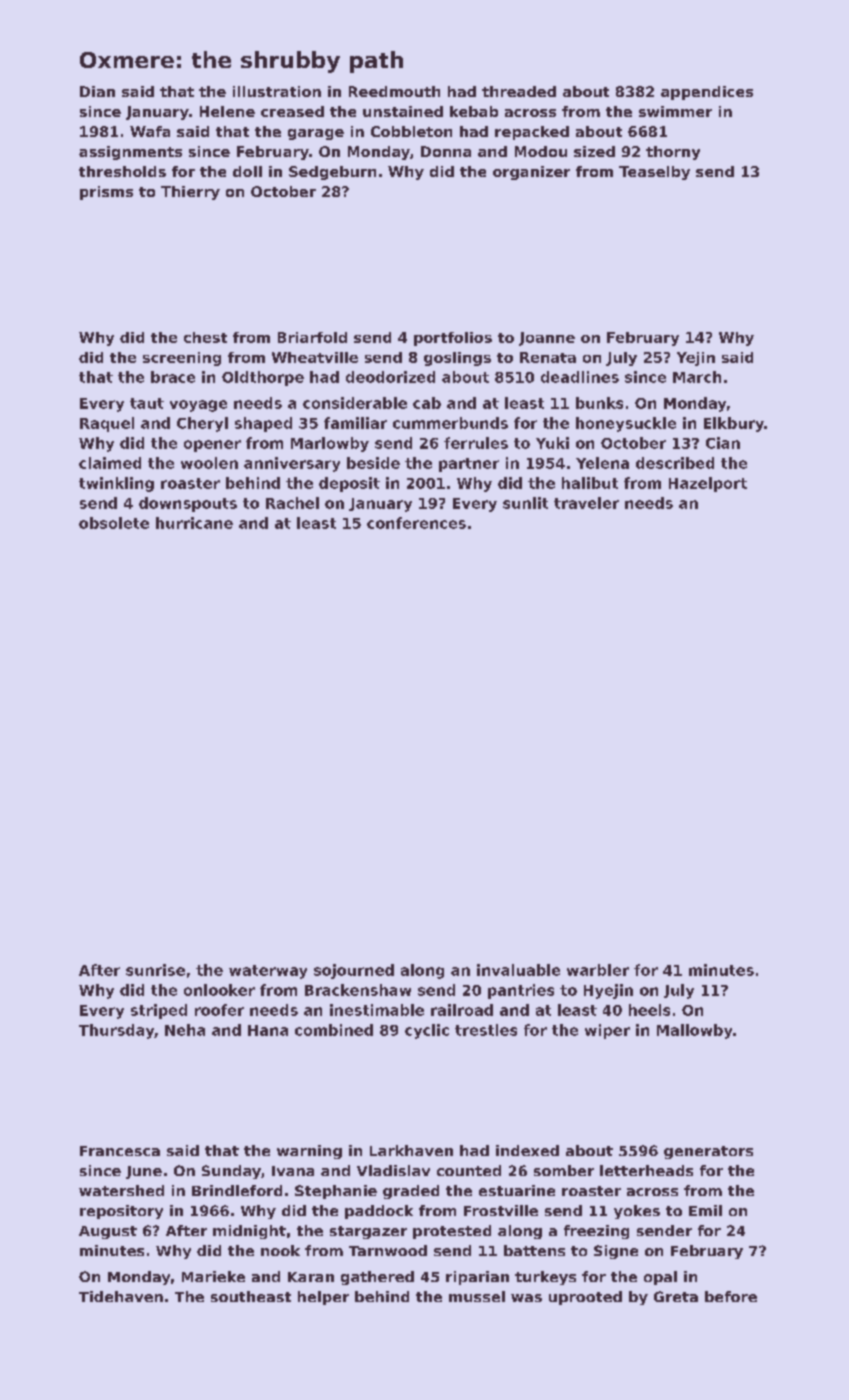  What do you see at coordinates (155, 970) in the screenshot?
I see `sunrise` at bounding box center [155, 970].
